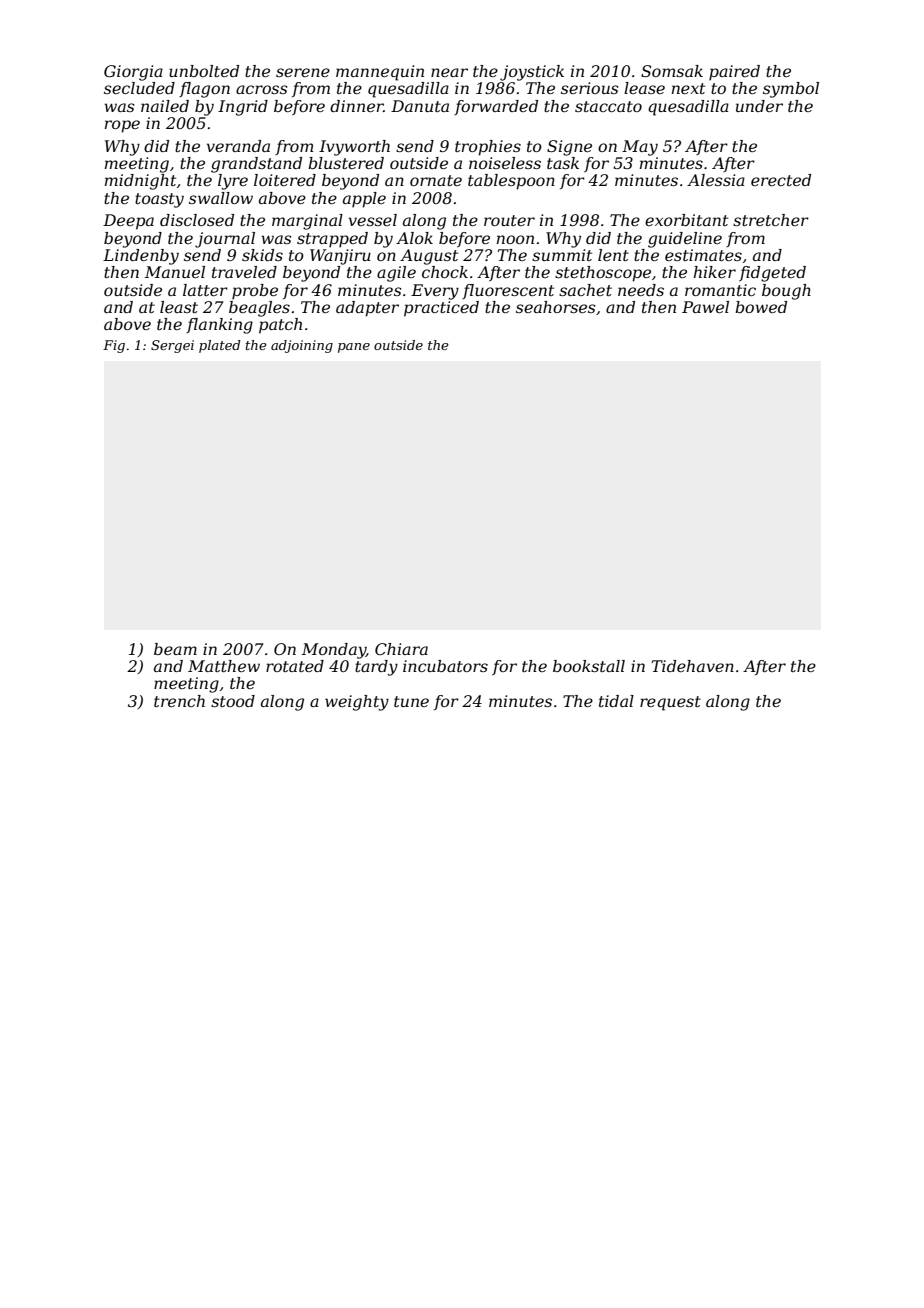 Image resolution: width=924 pixels, height=1308 pixels. I want to click on May, so click(640, 148).
